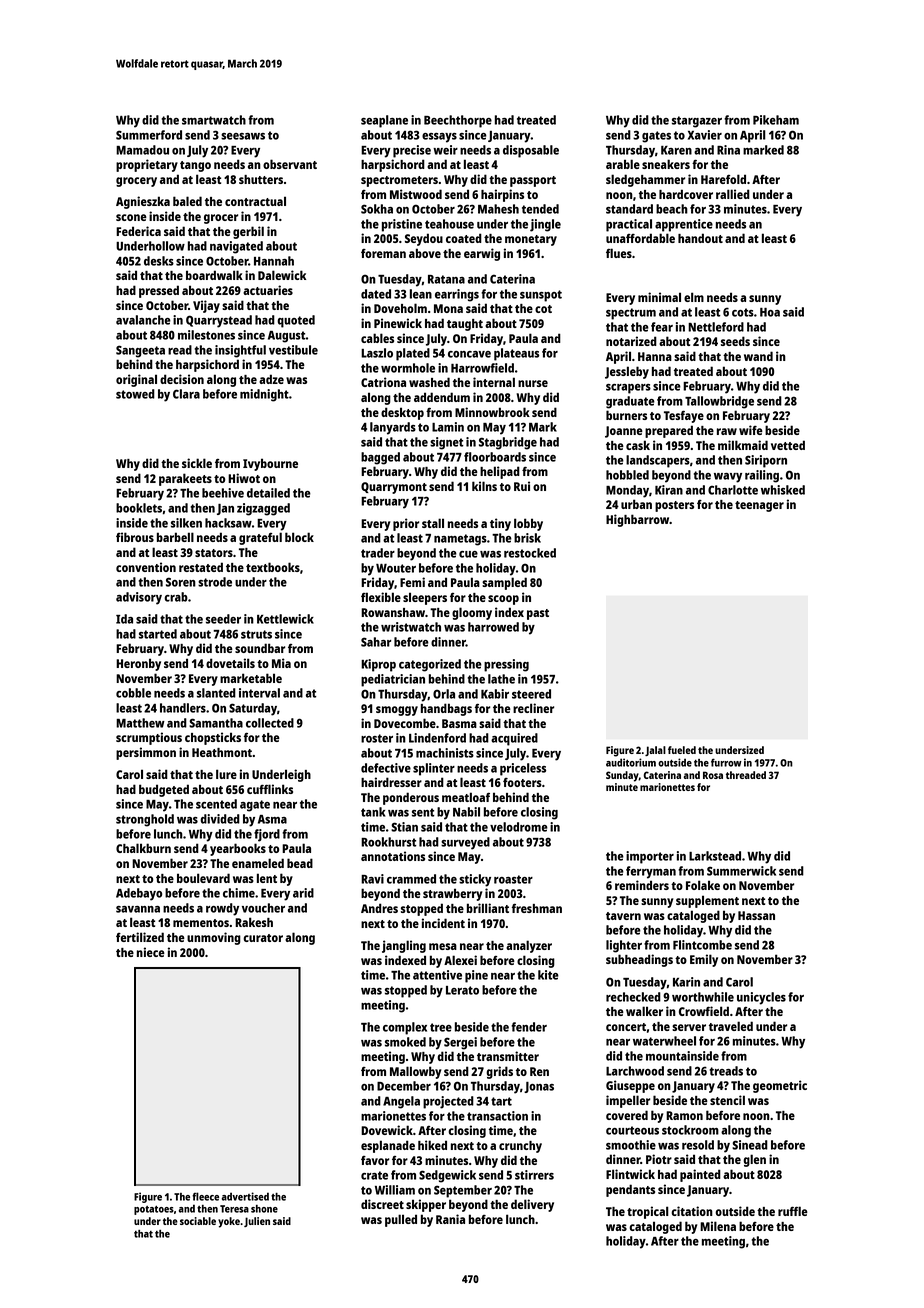 The image size is (924, 1308). What do you see at coordinates (429, 382) in the screenshot?
I see `washed` at bounding box center [429, 382].
